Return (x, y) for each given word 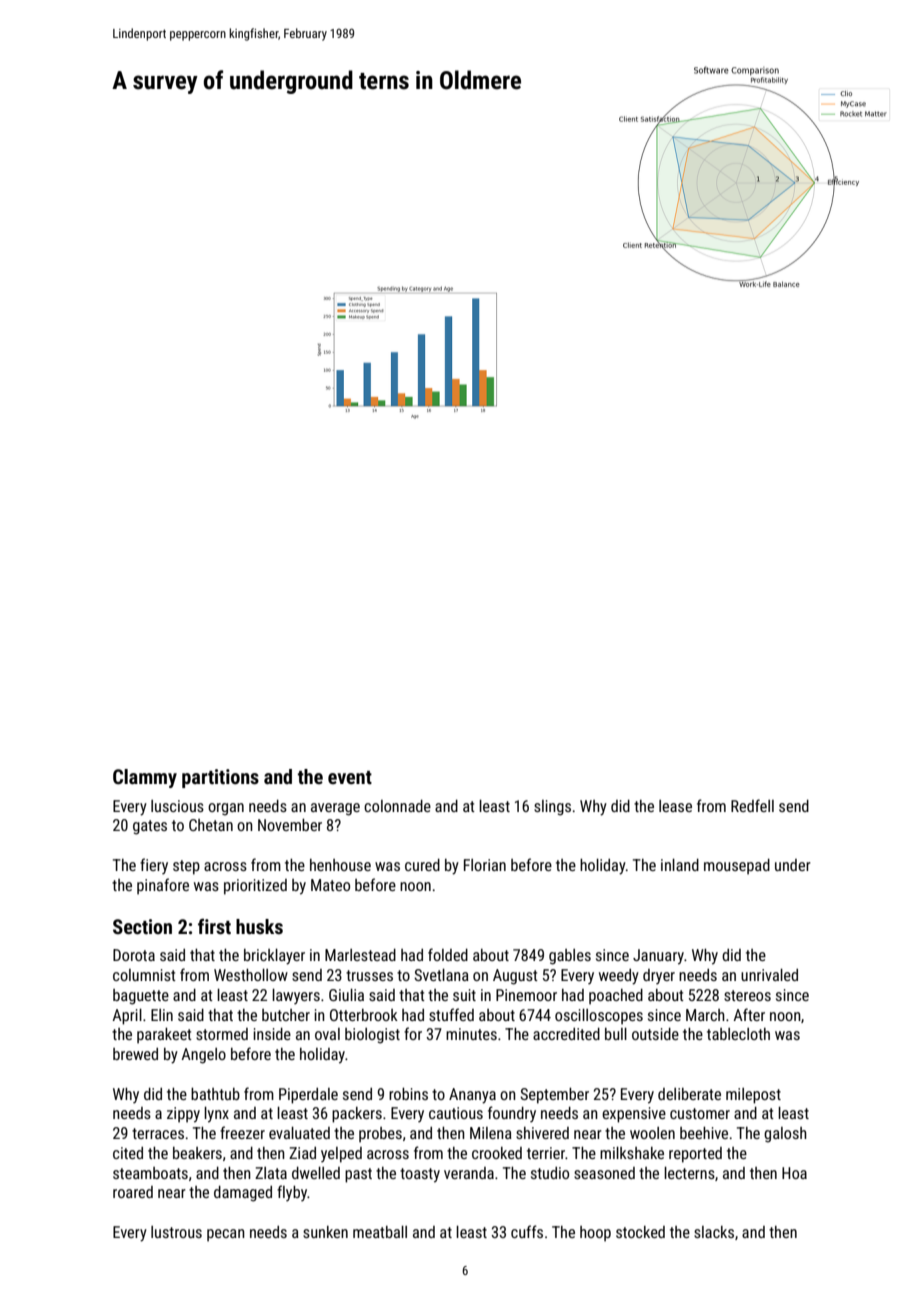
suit (464, 995)
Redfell (752, 805)
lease (675, 806)
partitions (220, 778)
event (350, 777)
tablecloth (738, 1034)
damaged (243, 1194)
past (358, 1175)
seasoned (604, 1173)
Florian (485, 865)
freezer (242, 1132)
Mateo (330, 885)
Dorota (134, 955)
